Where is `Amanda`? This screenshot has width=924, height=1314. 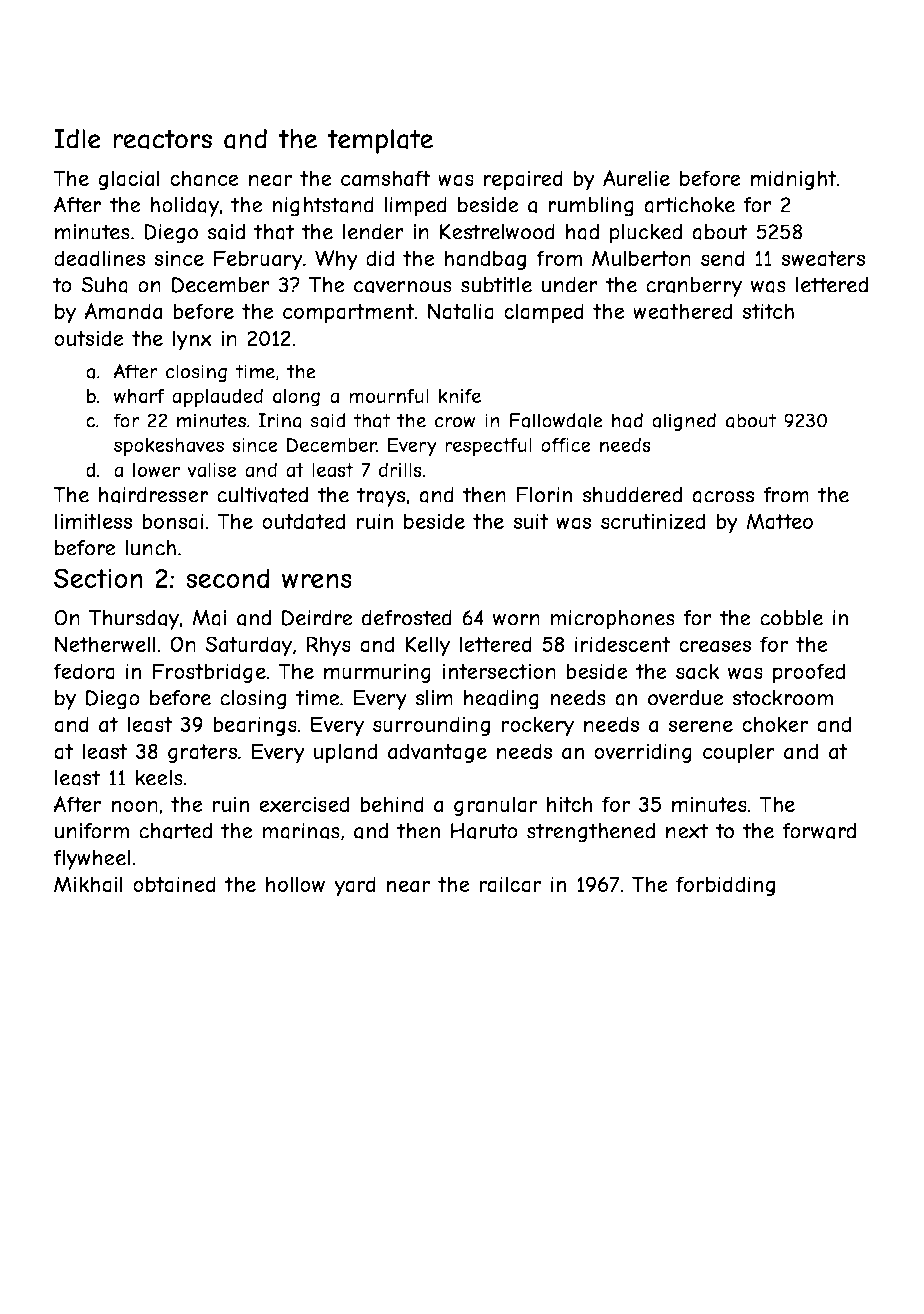
Amanda is located at coordinates (123, 311).
